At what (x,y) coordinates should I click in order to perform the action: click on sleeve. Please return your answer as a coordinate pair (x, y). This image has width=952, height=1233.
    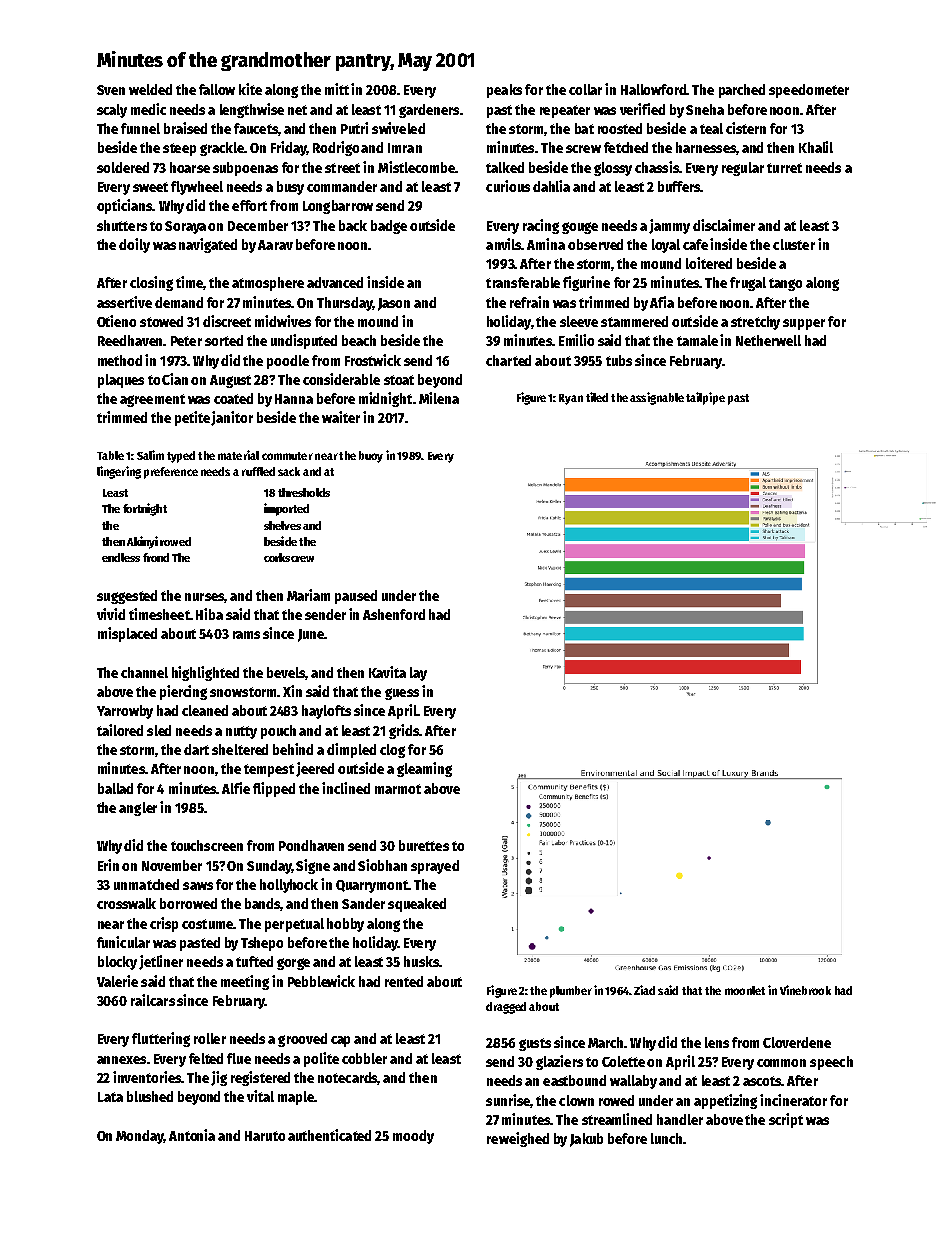
    Looking at the image, I should click on (579, 321).
